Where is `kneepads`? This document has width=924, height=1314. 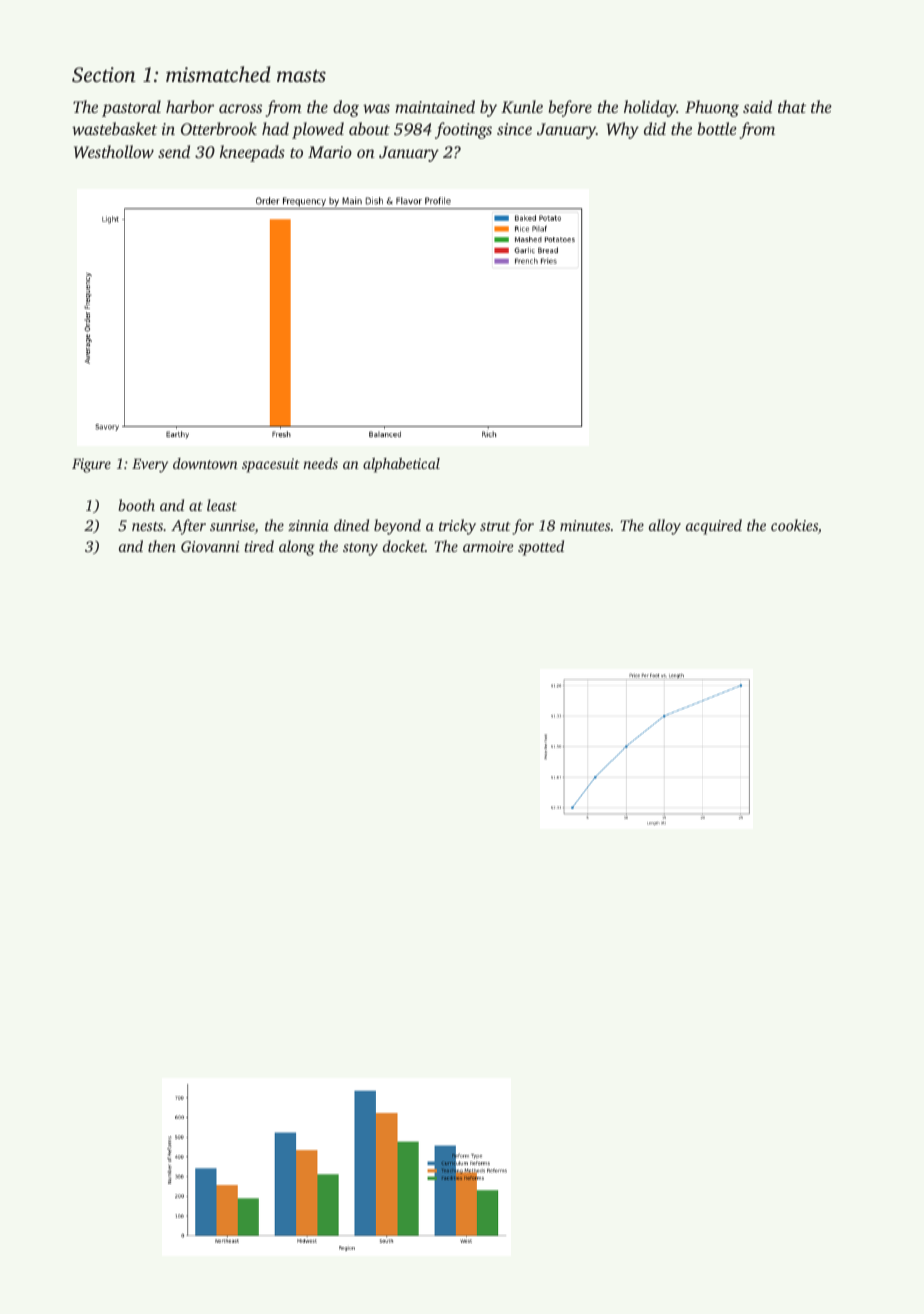 kneepads is located at coordinates (252, 153).
